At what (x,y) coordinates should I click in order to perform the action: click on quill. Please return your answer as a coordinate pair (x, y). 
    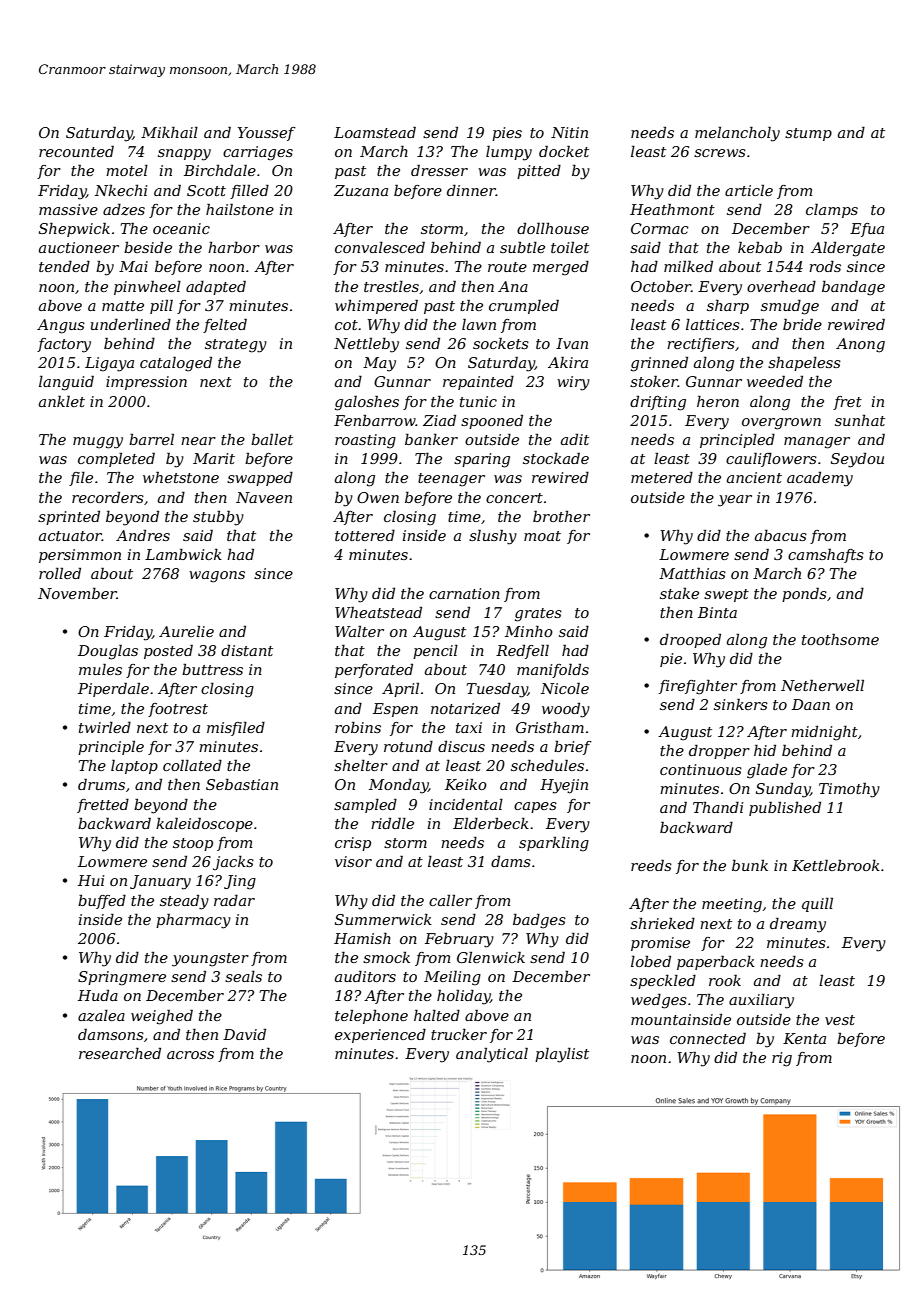
    Looking at the image, I should click on (817, 905).
